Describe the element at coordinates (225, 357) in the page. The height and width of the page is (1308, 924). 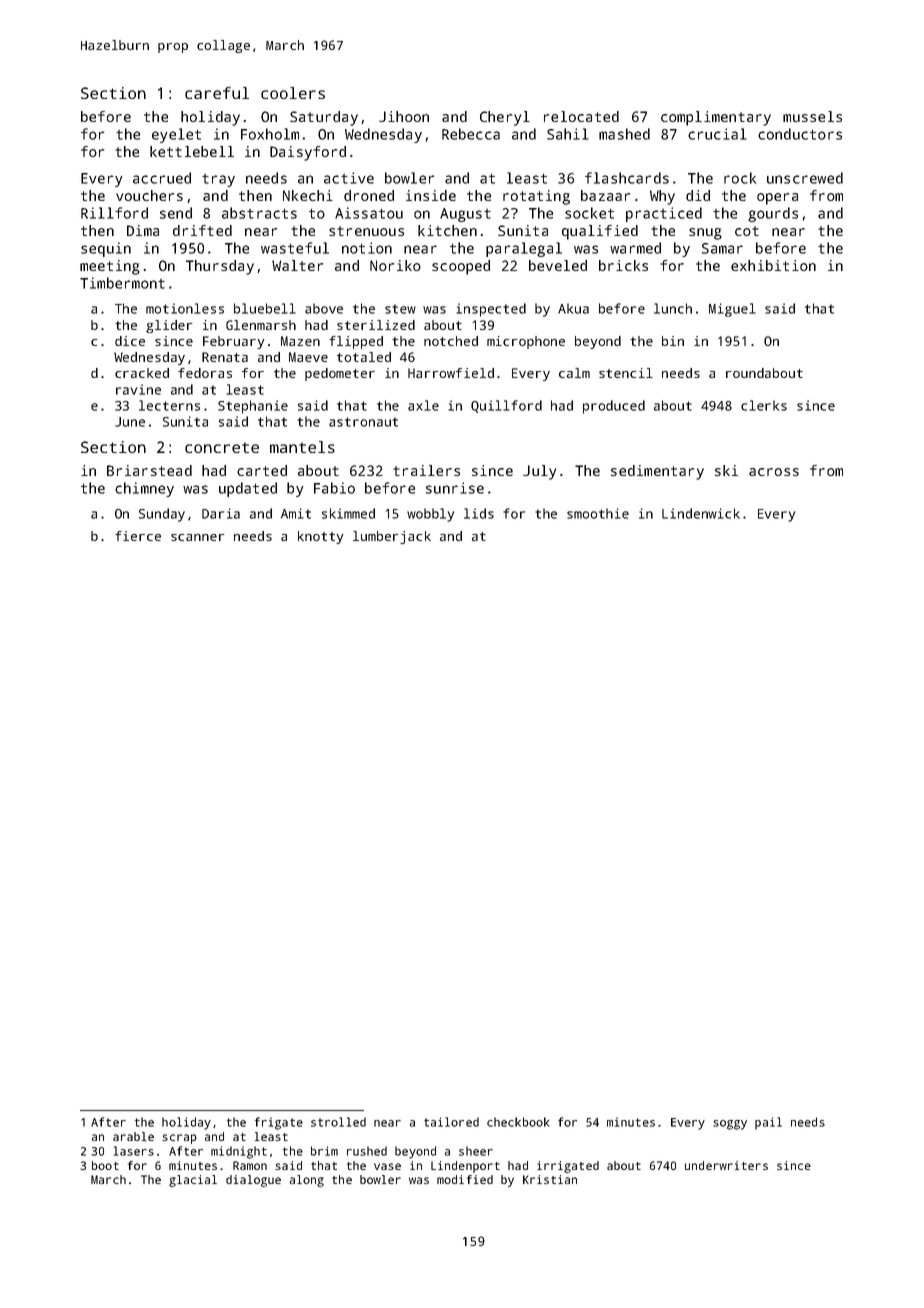
I see `Renata` at that location.
